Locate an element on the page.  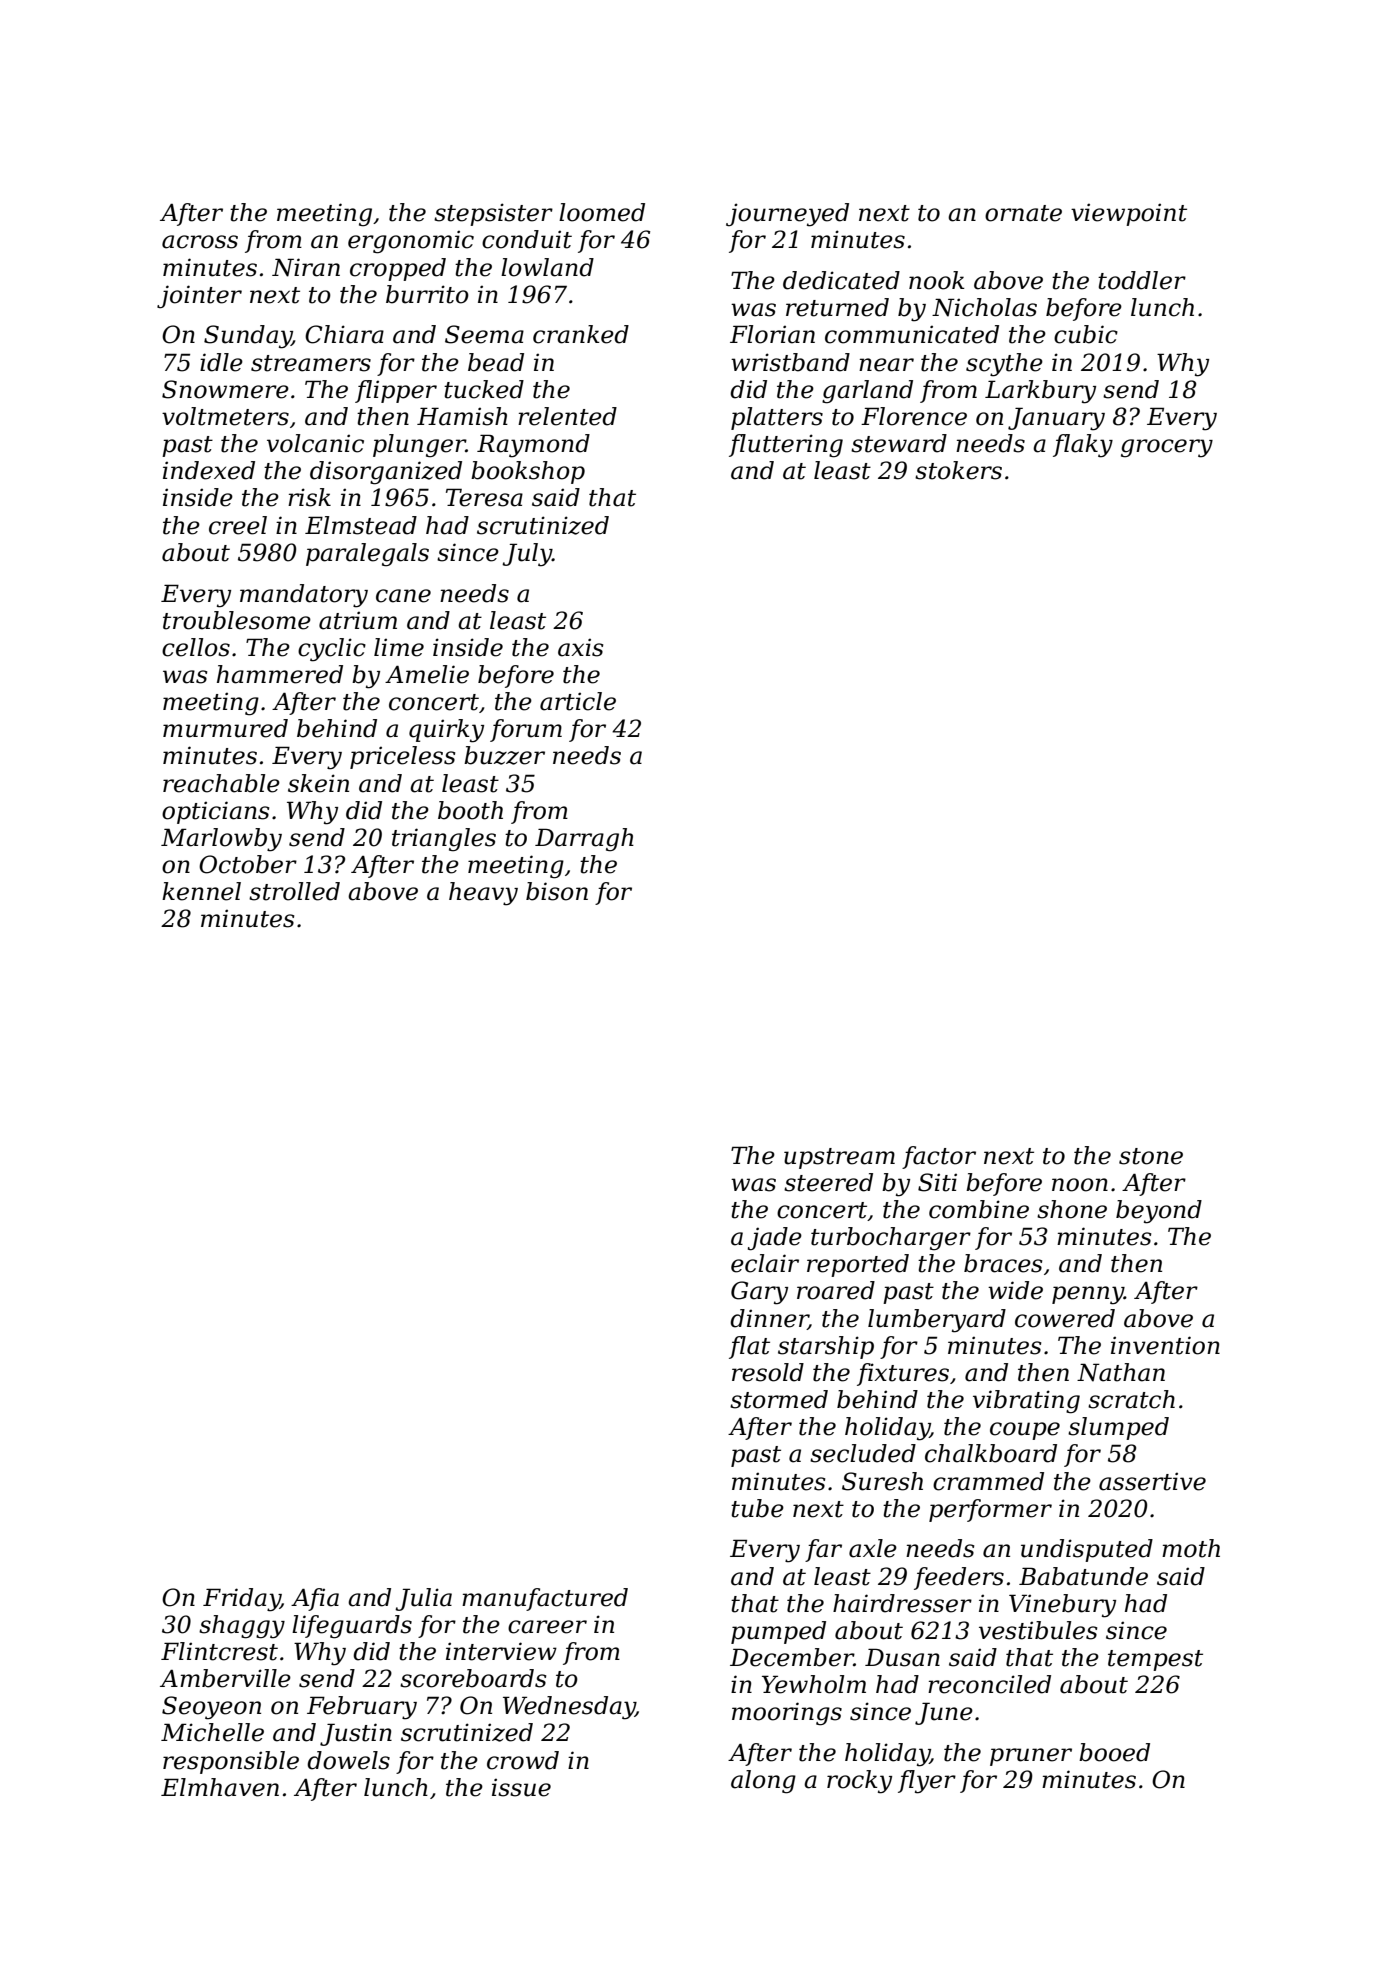
Julia is located at coordinates (423, 1599).
